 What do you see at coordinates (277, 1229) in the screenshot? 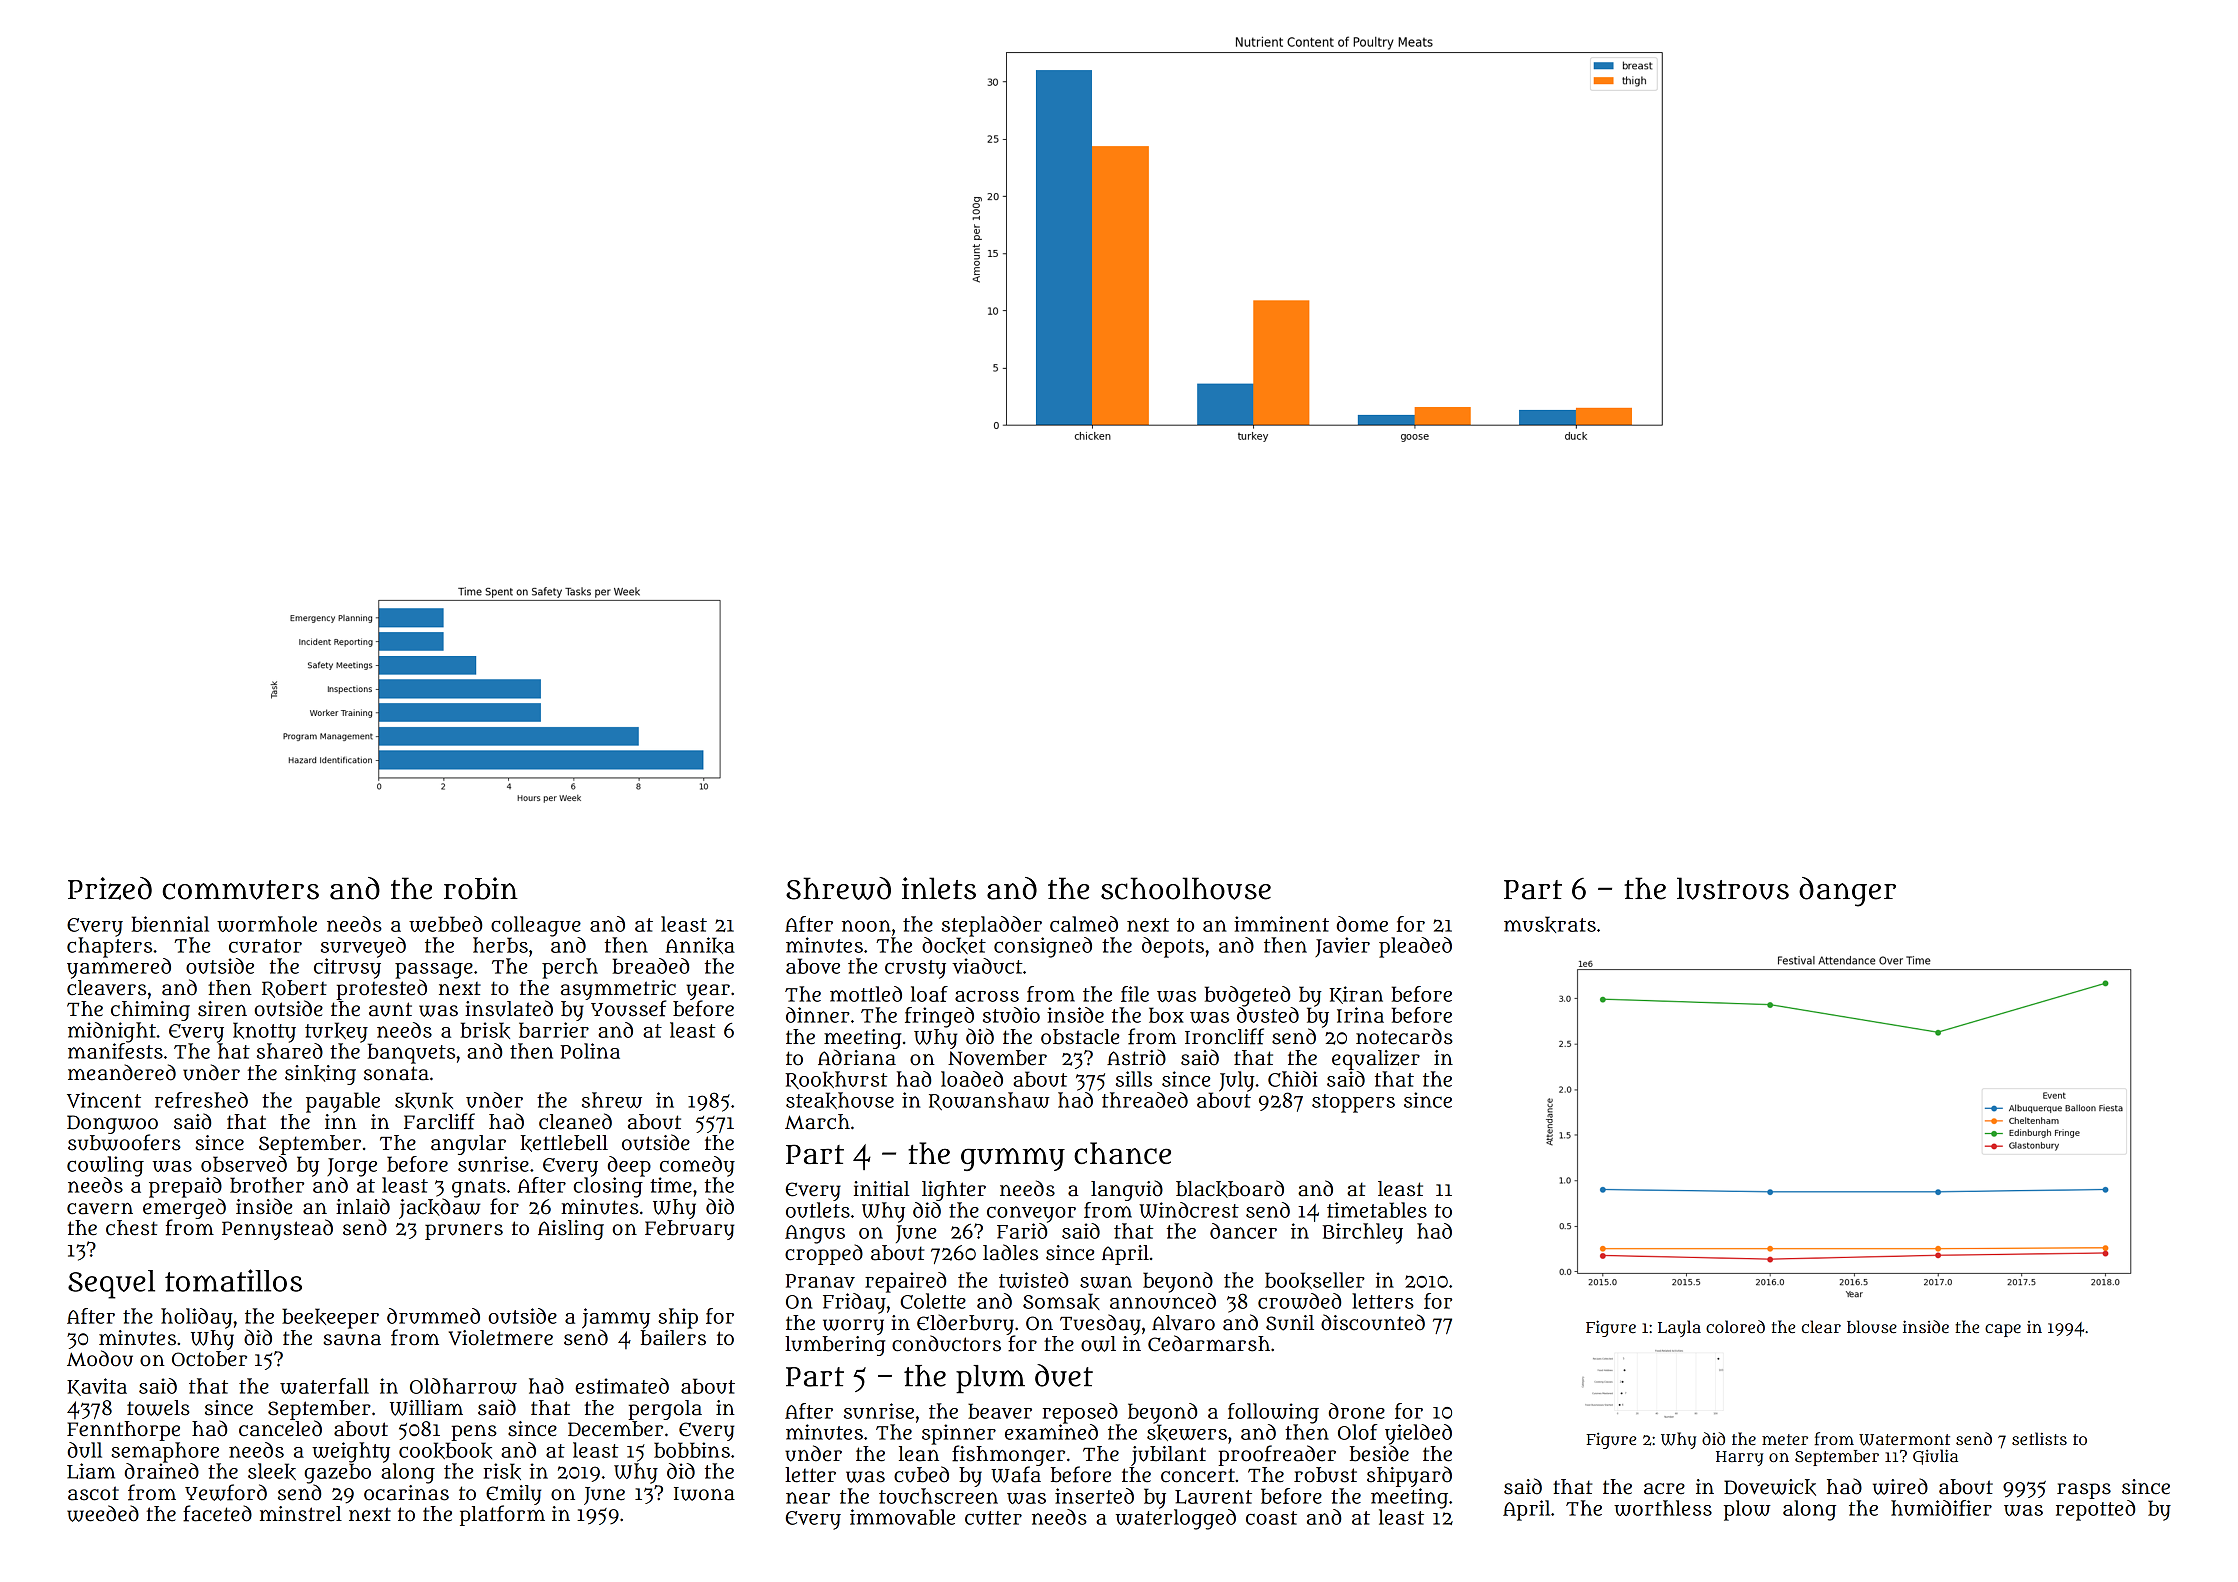
I see `Pennystead` at bounding box center [277, 1229].
